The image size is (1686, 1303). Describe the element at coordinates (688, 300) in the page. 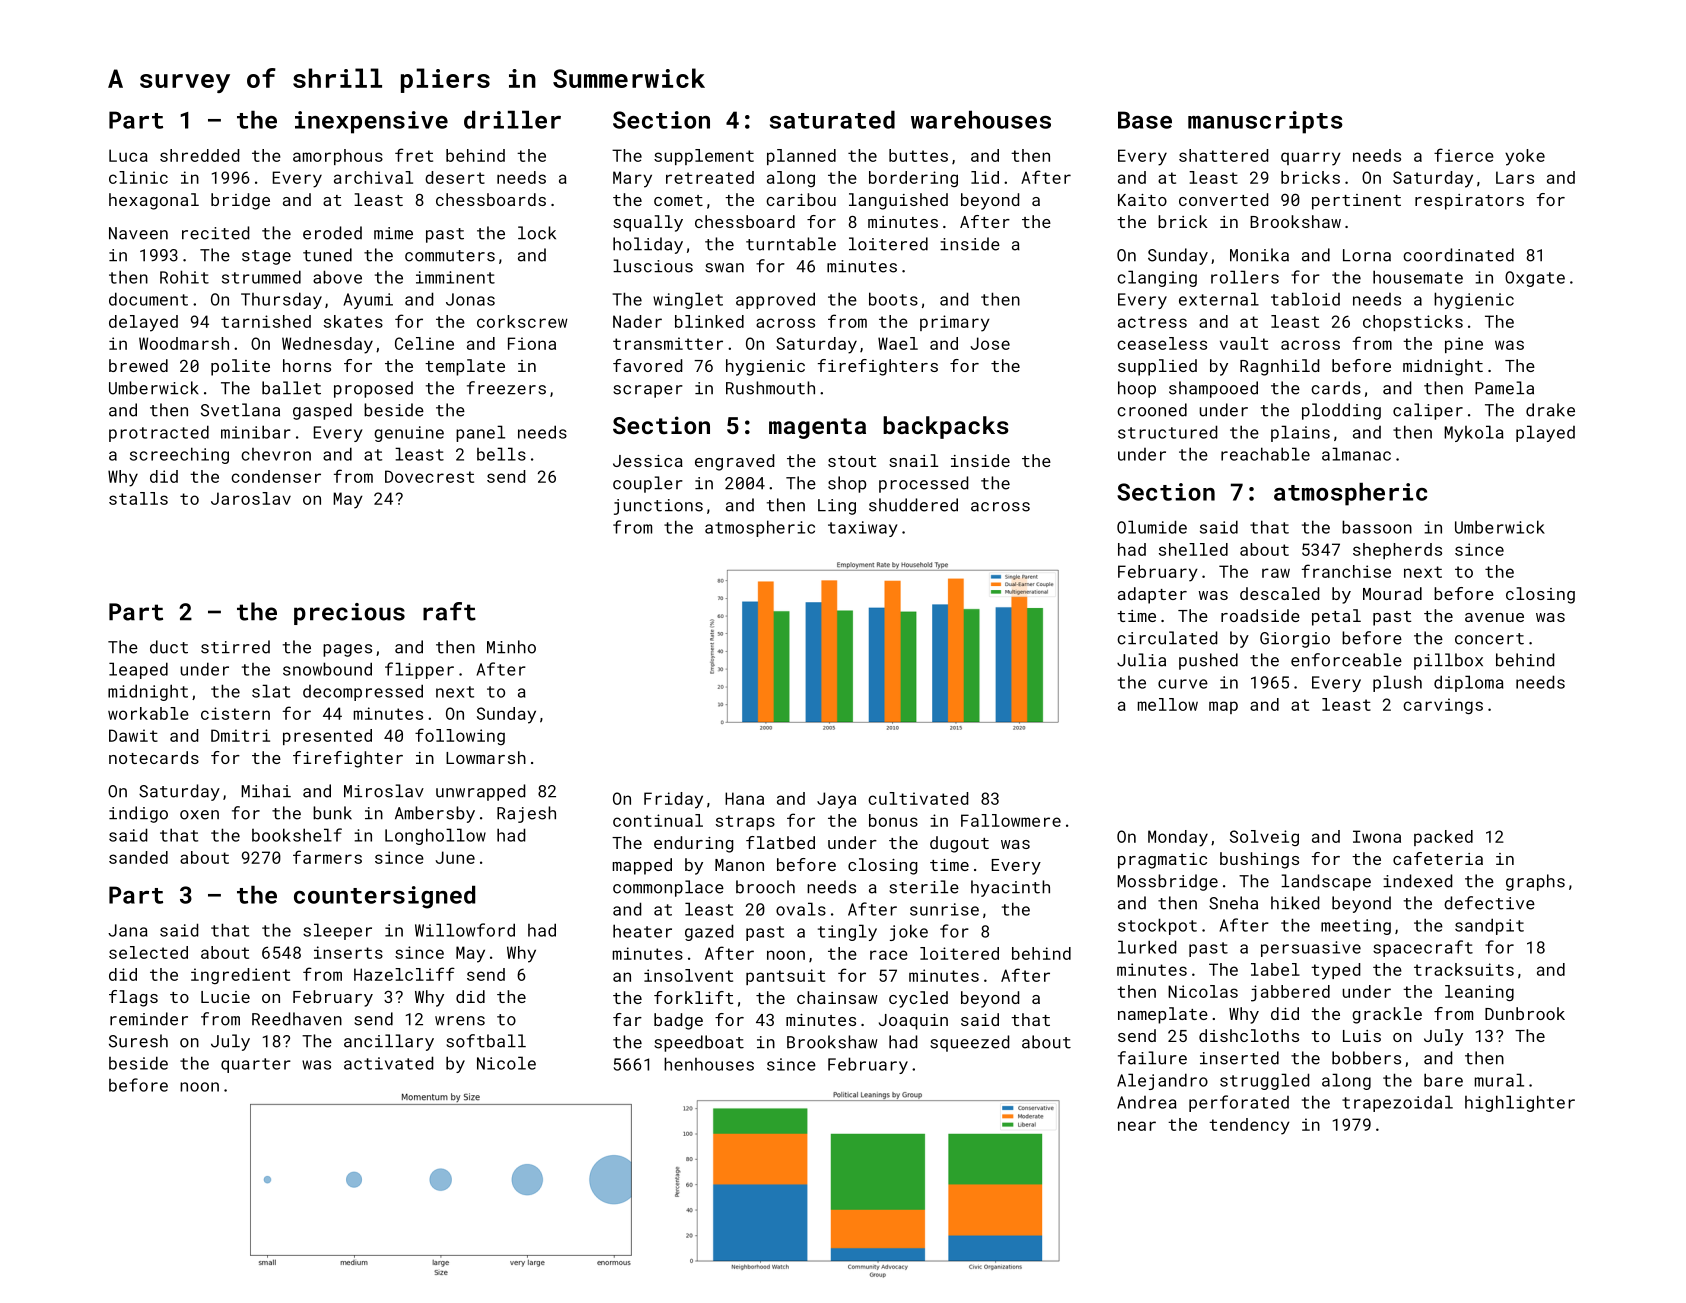

I see `winglet` at that location.
